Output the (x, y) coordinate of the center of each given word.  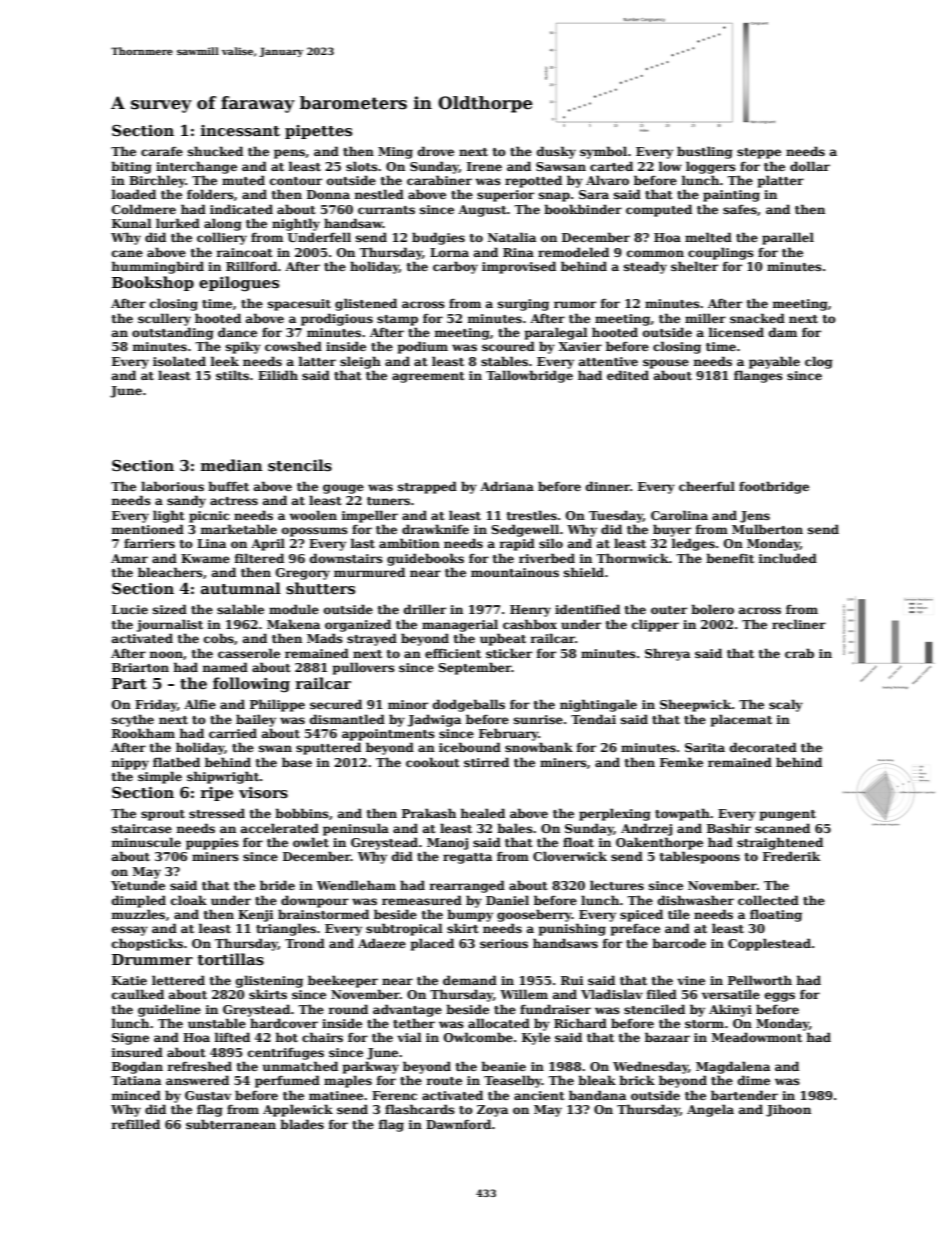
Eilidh (278, 375)
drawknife (435, 529)
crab (799, 653)
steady (645, 267)
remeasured (422, 900)
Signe (130, 1039)
